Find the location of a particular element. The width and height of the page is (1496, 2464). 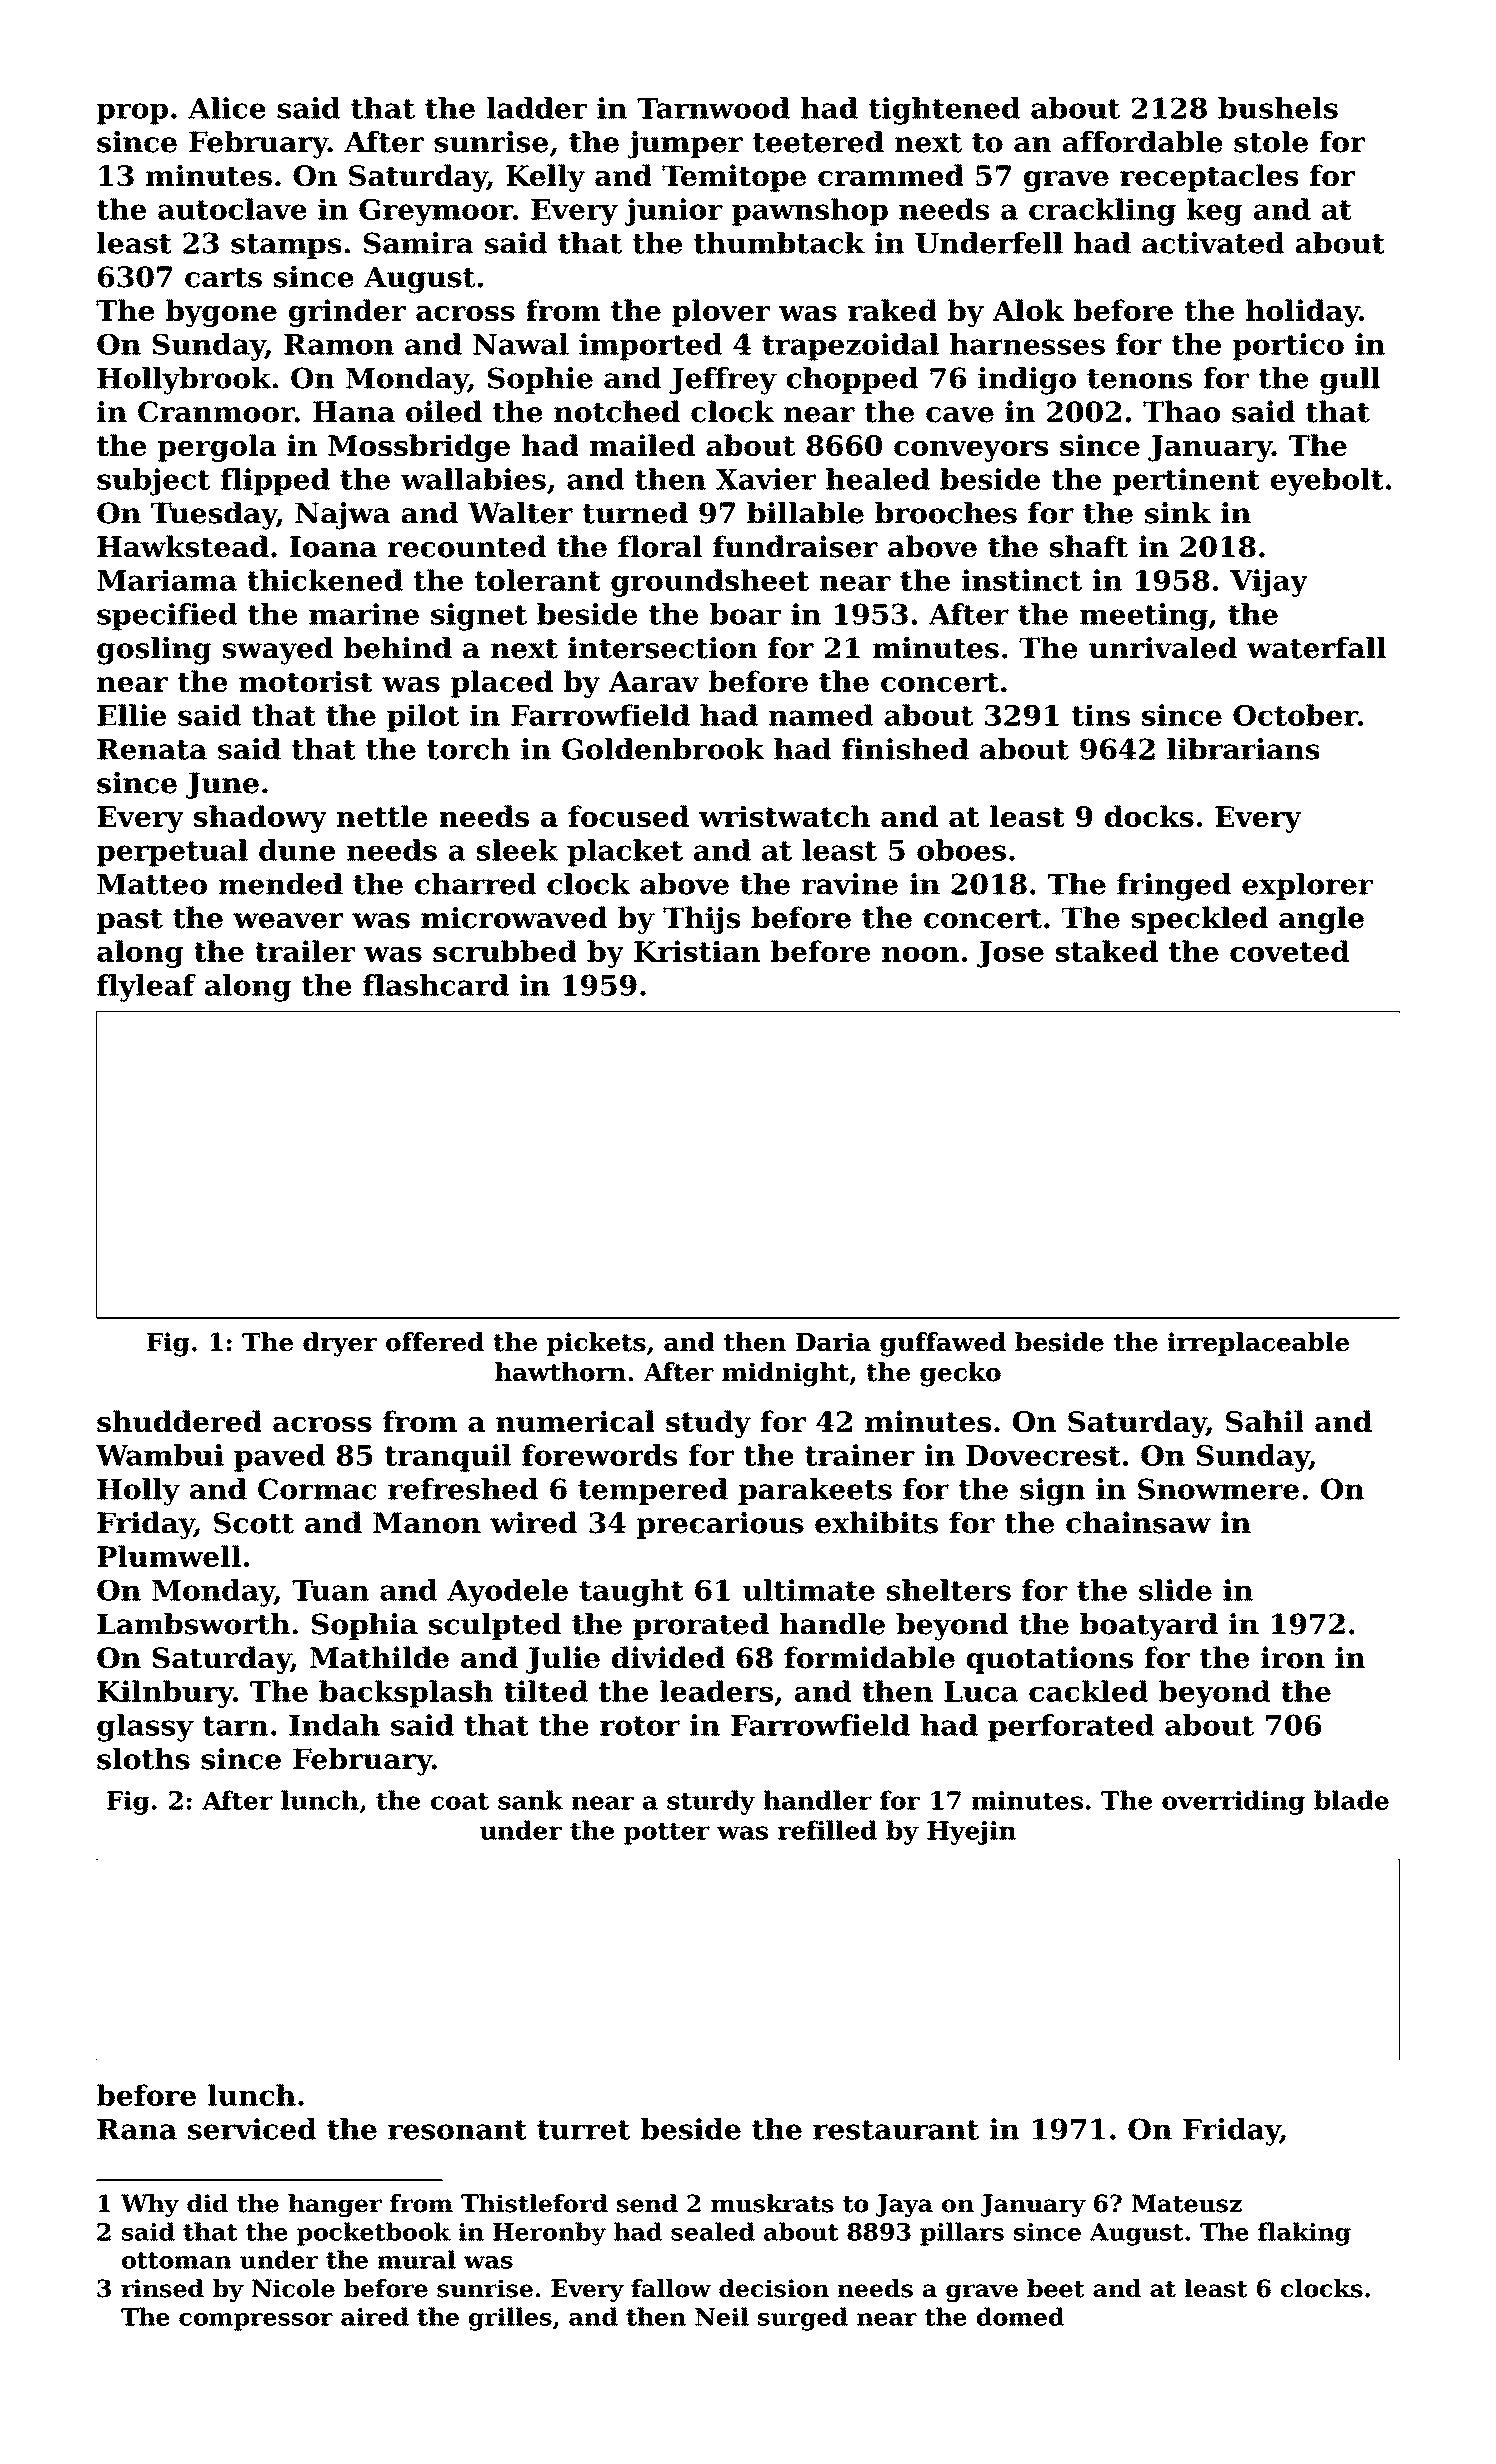

finished is located at coordinates (905, 749).
